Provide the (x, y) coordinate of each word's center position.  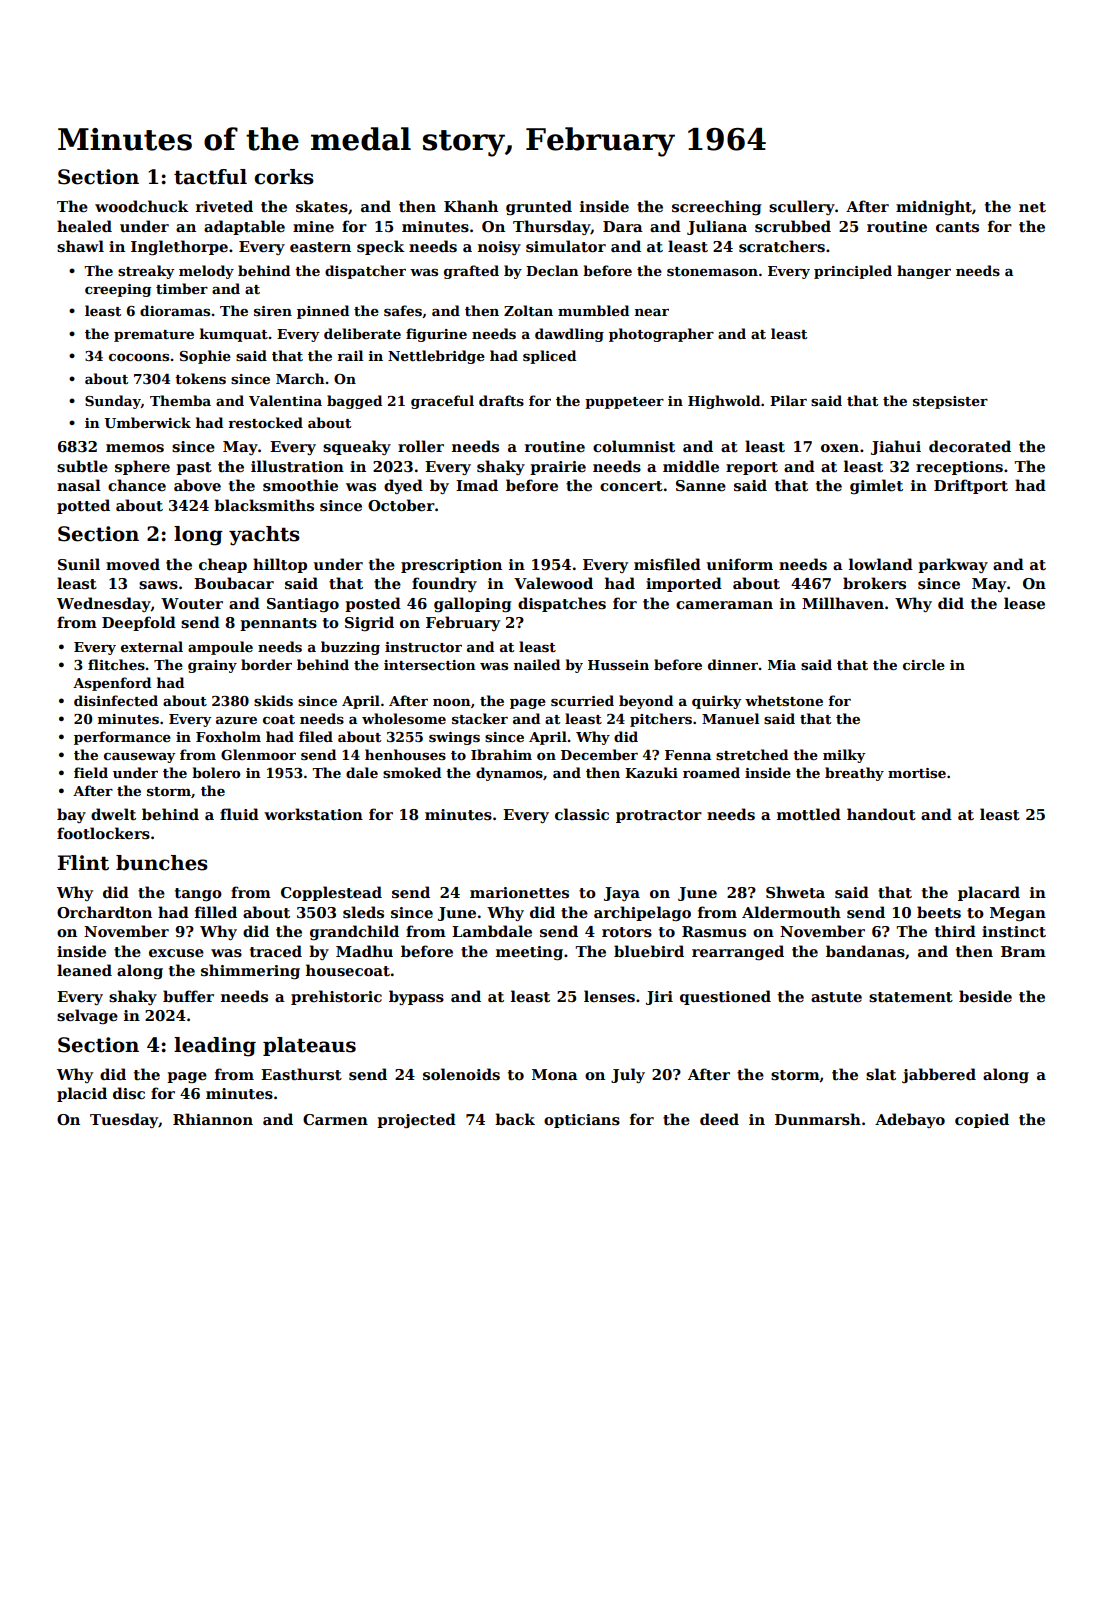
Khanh (471, 206)
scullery (802, 207)
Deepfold (139, 623)
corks (284, 177)
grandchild (354, 932)
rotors (627, 932)
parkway (953, 565)
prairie (558, 468)
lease (1024, 603)
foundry (444, 584)
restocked (265, 422)
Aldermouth (791, 912)
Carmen (335, 1119)
